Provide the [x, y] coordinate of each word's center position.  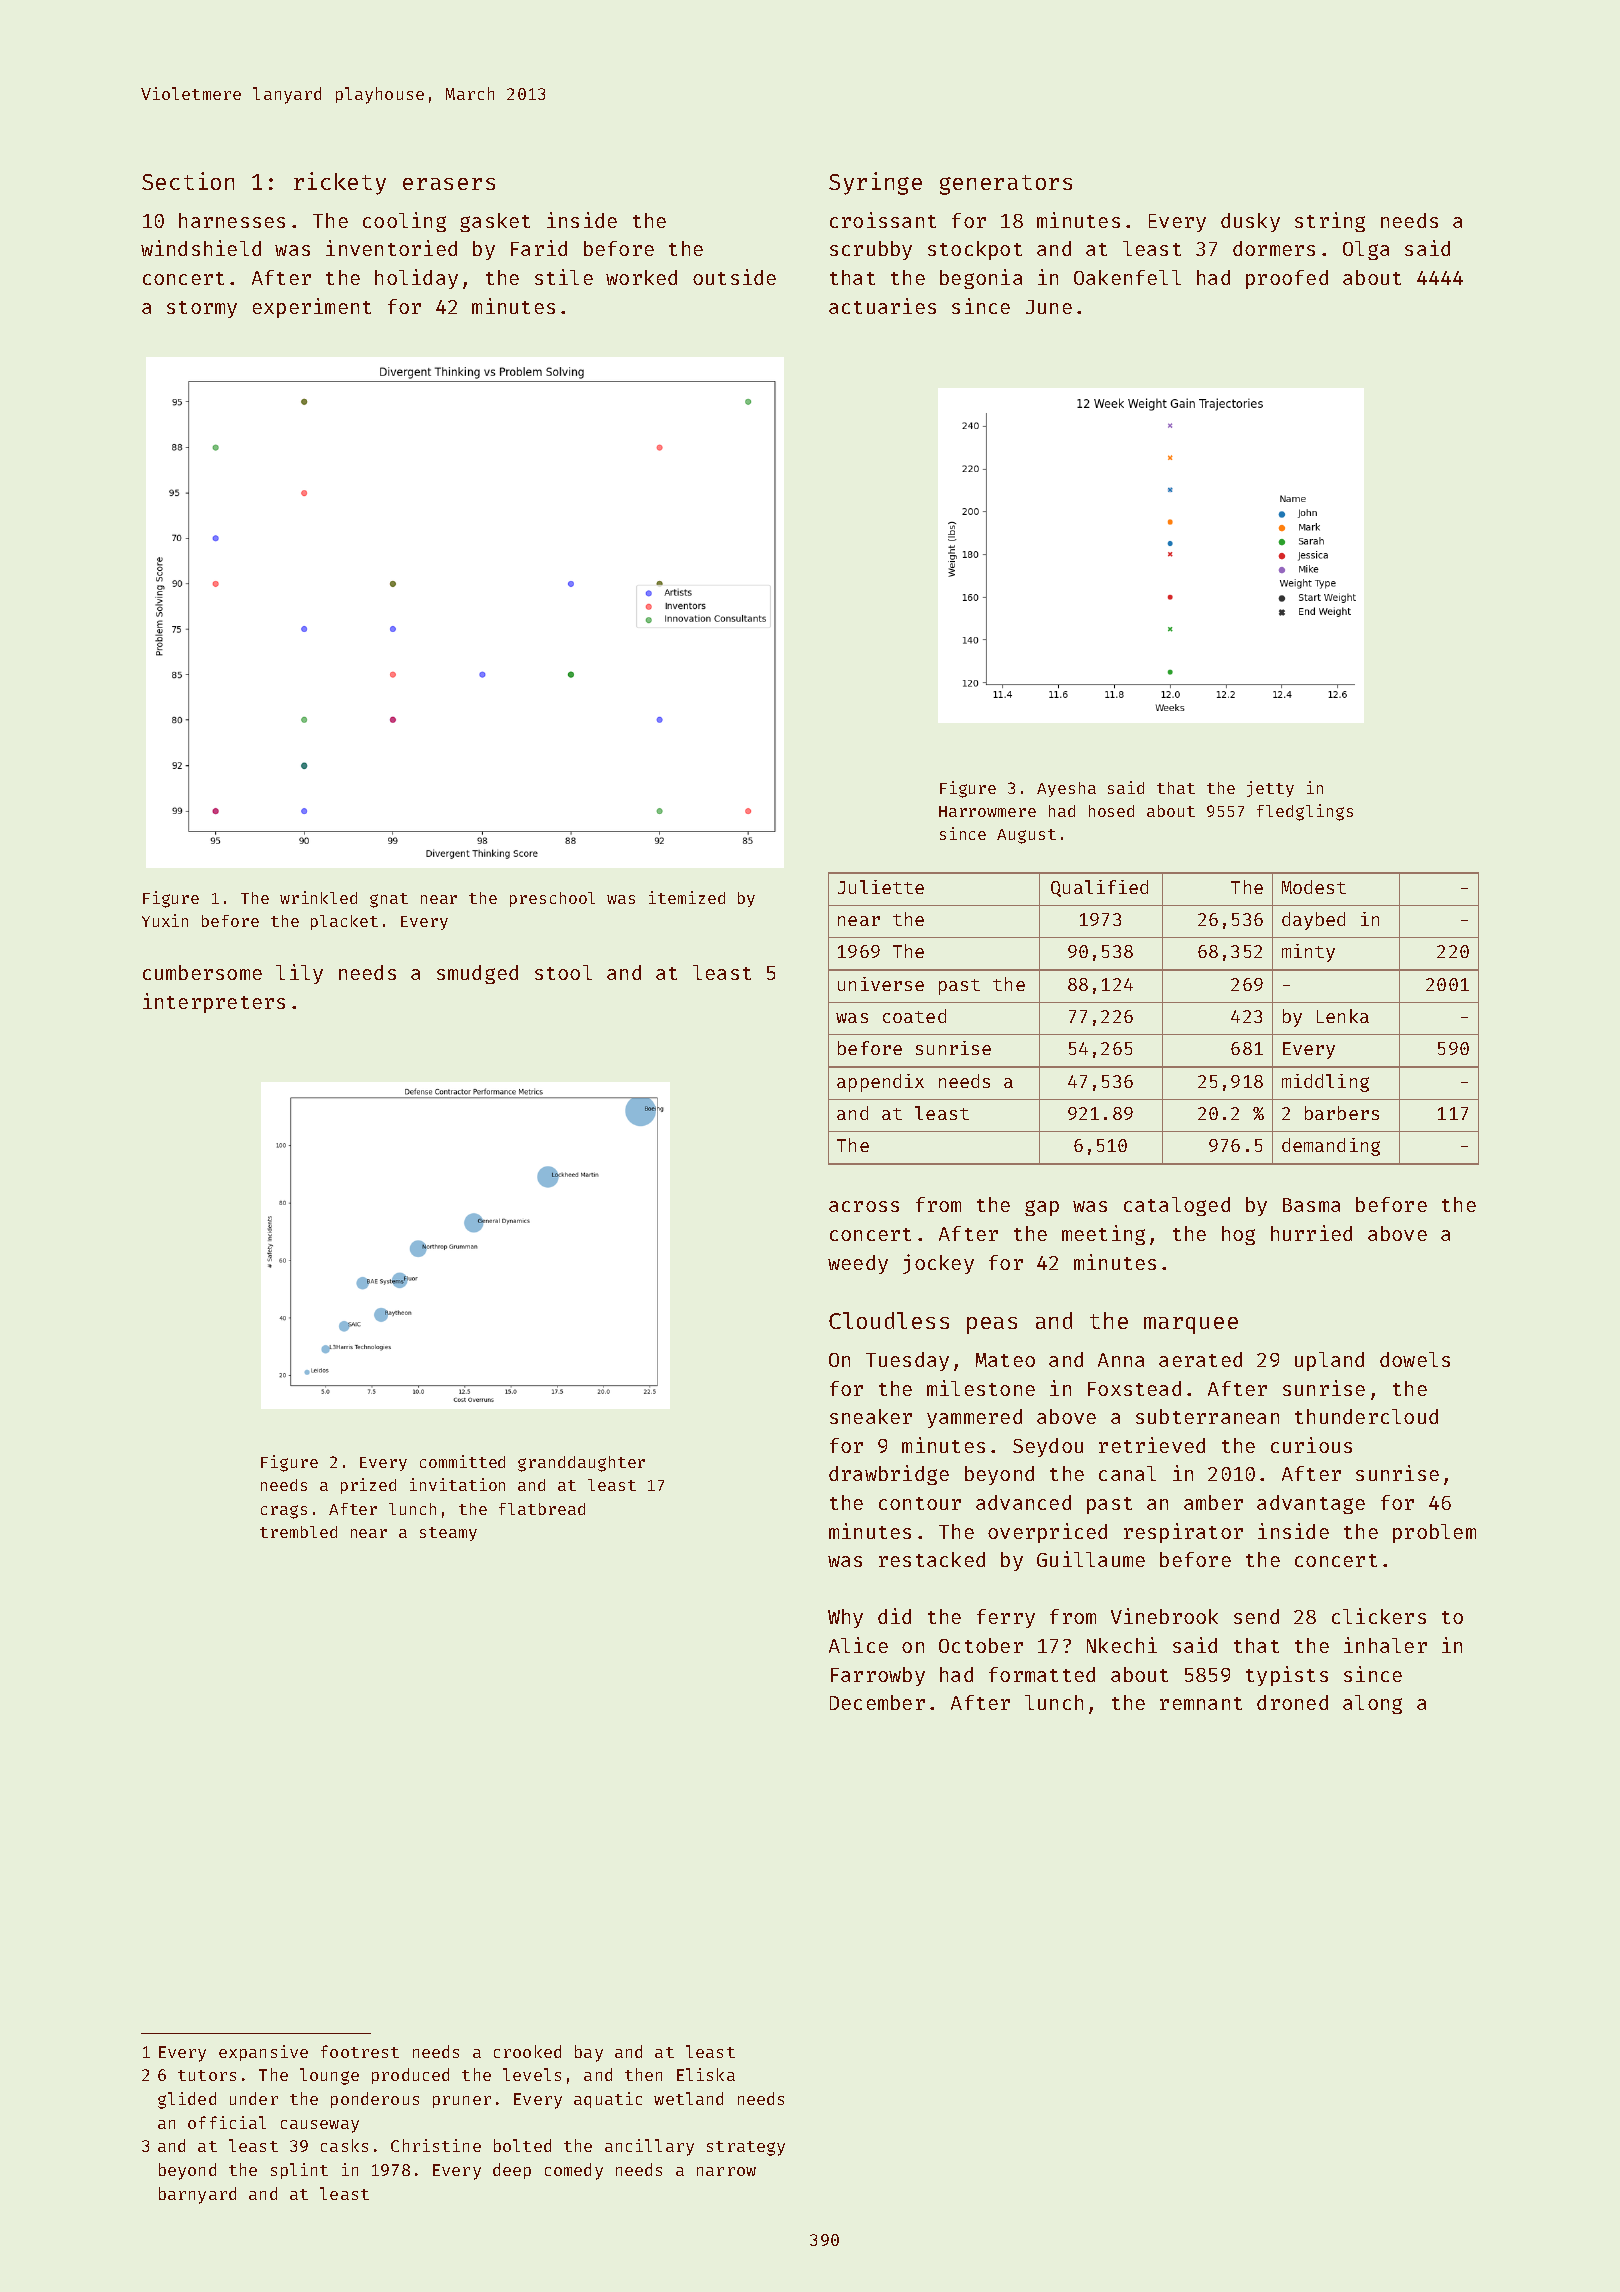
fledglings [1305, 812]
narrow [726, 2171]
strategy [746, 2148]
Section [188, 181]
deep [512, 2171]
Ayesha [1066, 789]
